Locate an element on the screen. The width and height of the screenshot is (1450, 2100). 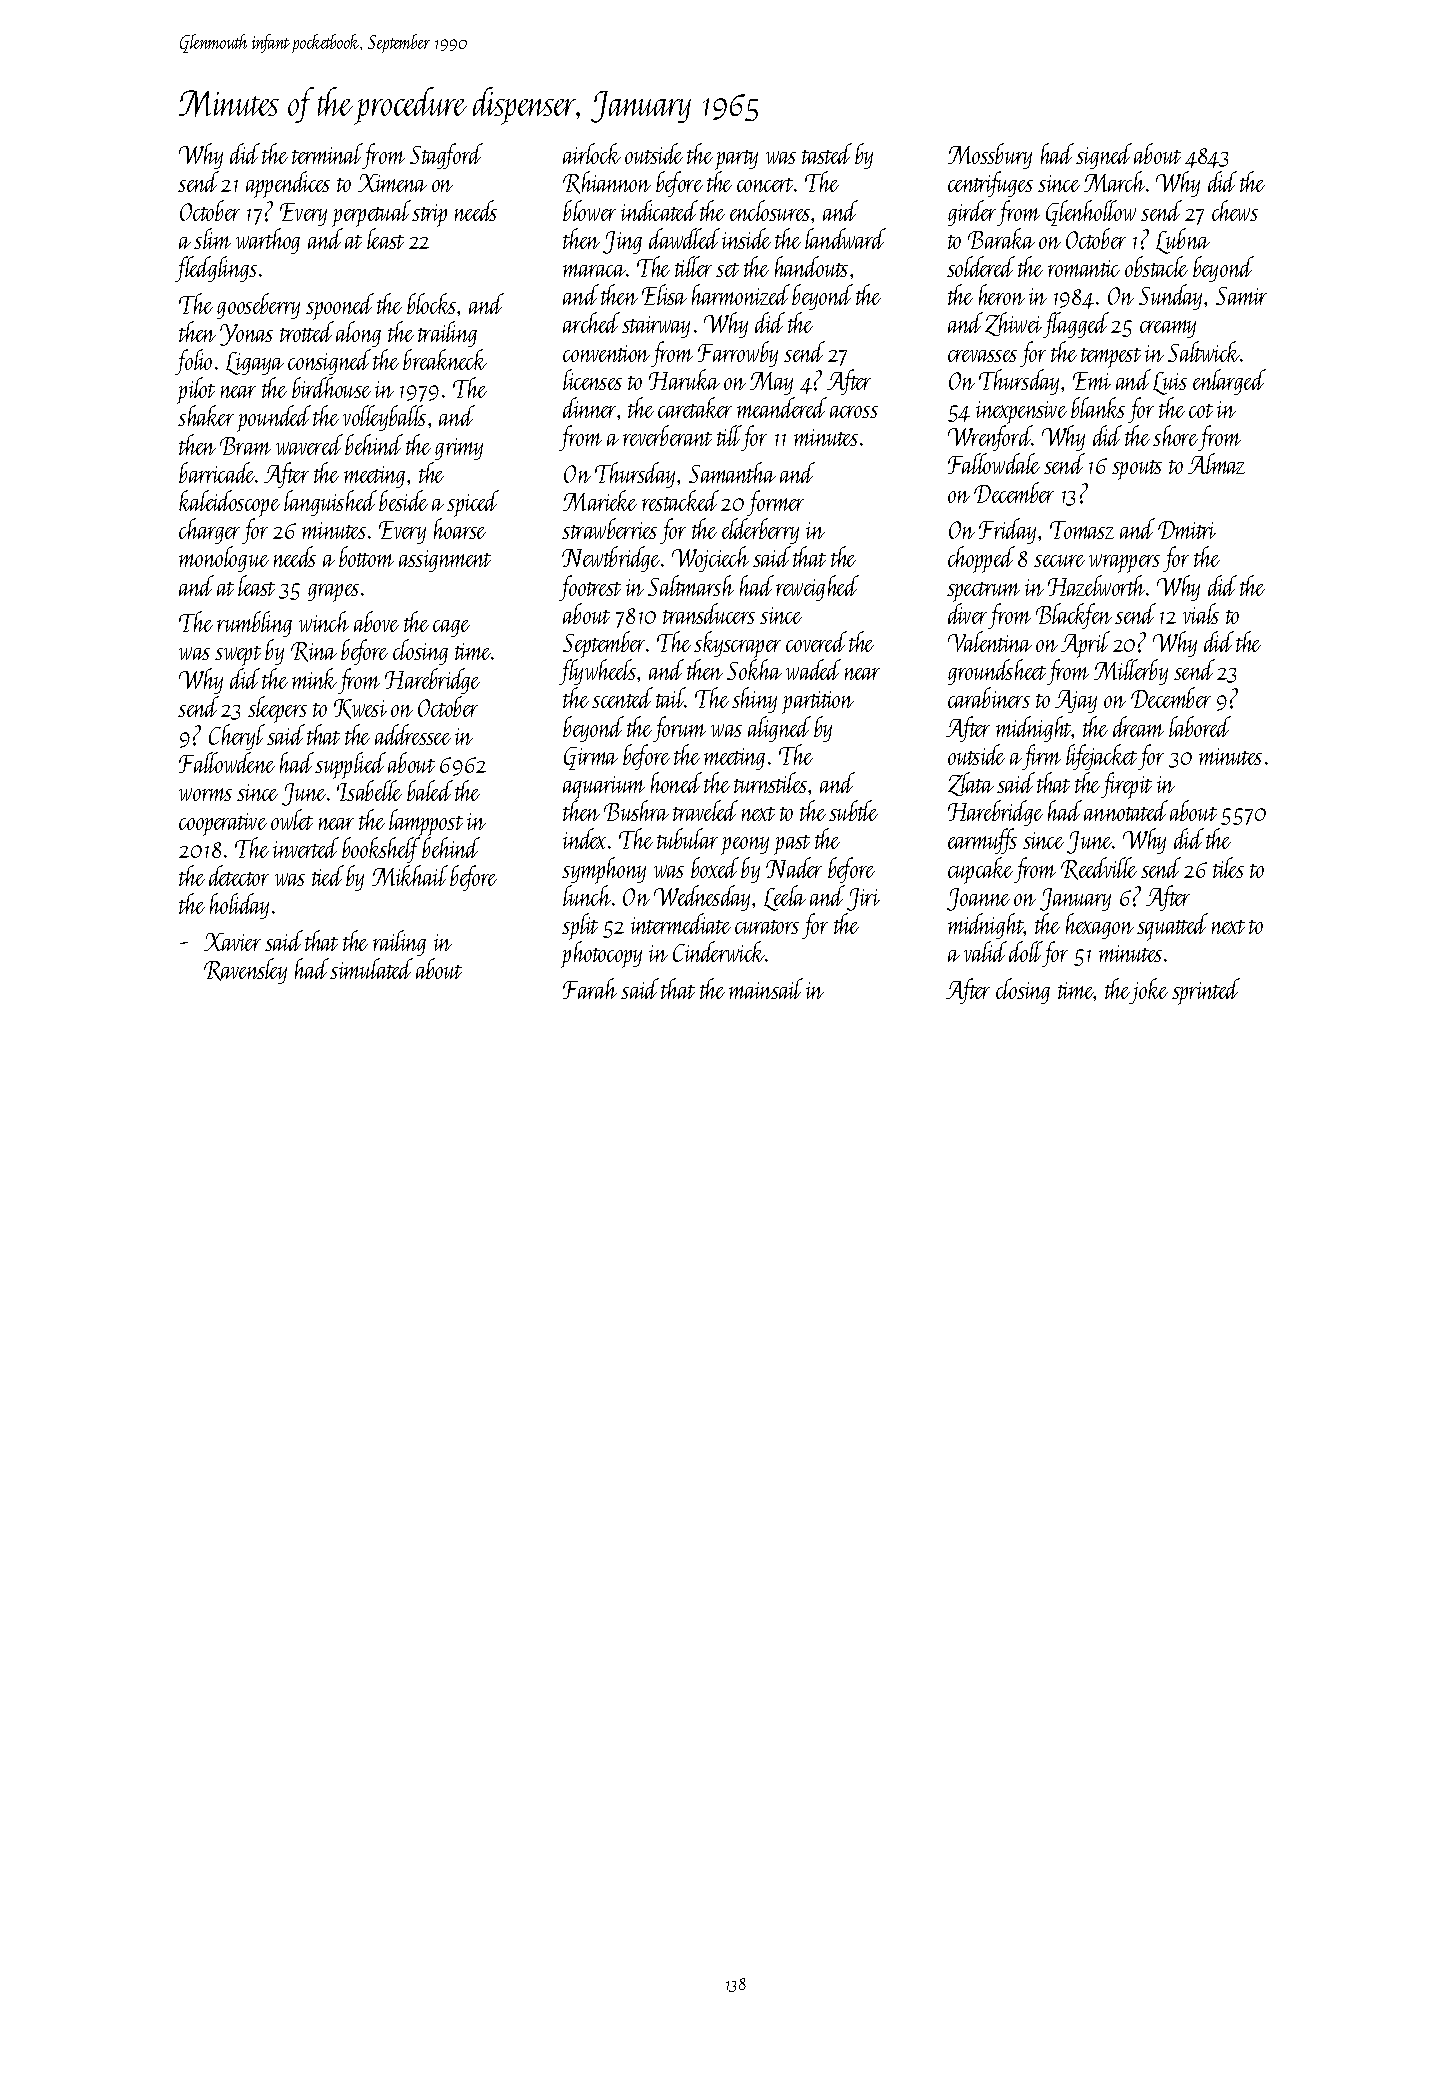
Xavier is located at coordinates (232, 942).
